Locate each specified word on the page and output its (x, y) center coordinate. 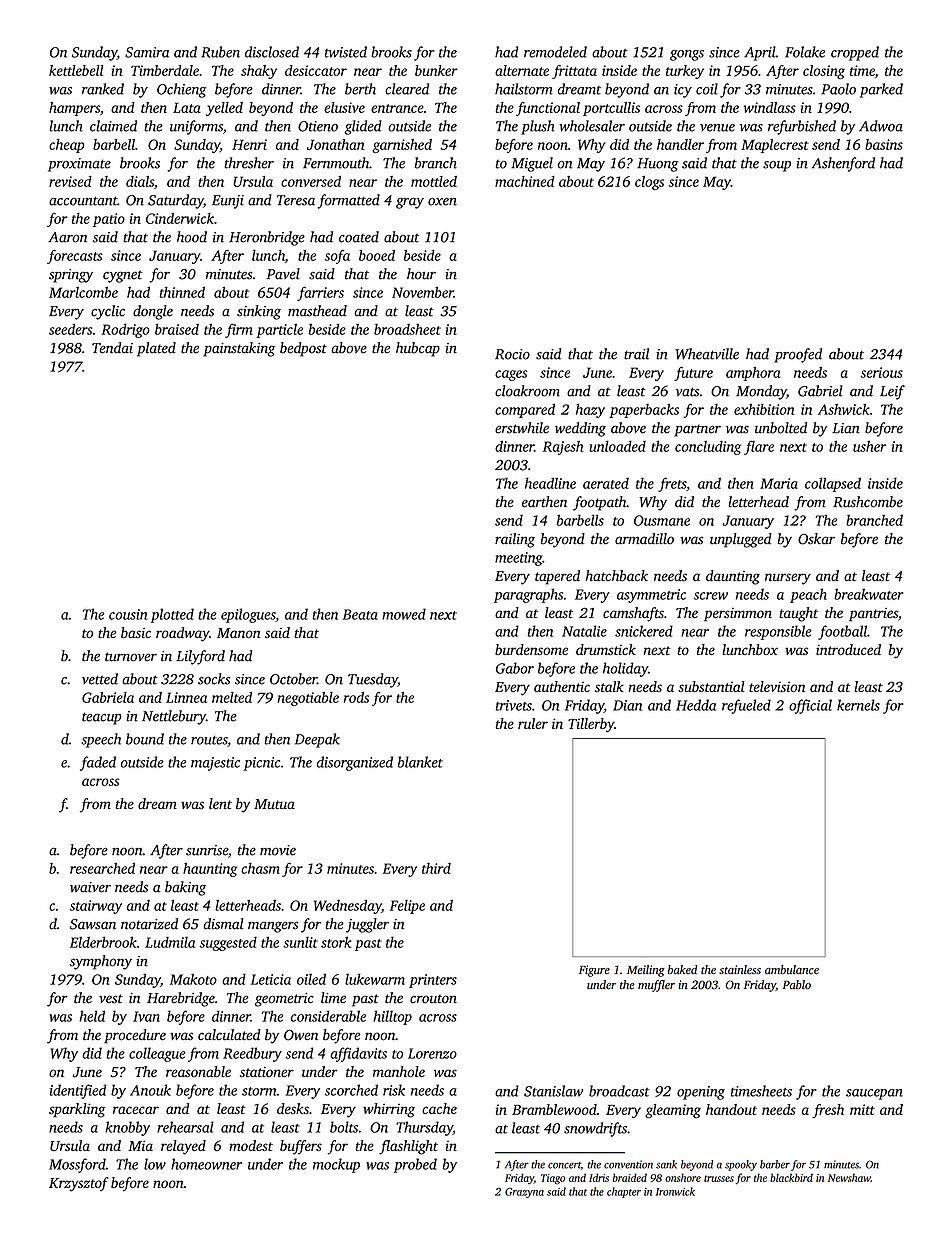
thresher (249, 163)
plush (538, 127)
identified (78, 1091)
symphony (101, 962)
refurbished (802, 127)
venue (717, 128)
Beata (360, 614)
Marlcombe (83, 292)
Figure (594, 971)
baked (682, 970)
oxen (442, 202)
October (293, 679)
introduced (848, 649)
